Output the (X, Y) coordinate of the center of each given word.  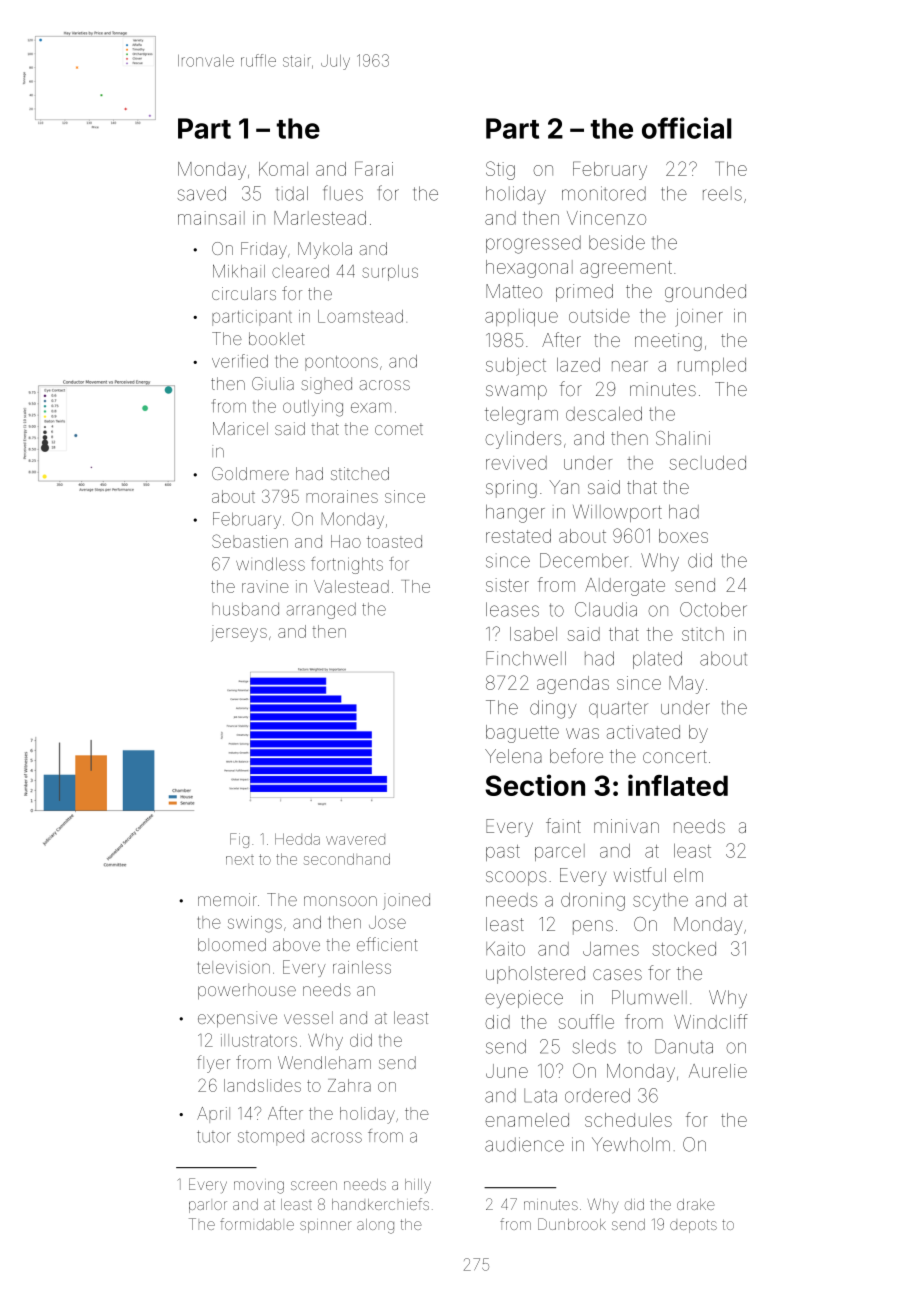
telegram (521, 416)
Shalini (683, 438)
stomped (271, 1137)
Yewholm (631, 1144)
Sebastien (250, 541)
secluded (707, 463)
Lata (540, 1096)
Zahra (349, 1085)
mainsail (211, 218)
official (687, 128)
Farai (374, 168)
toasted (394, 541)
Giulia (273, 383)
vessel (308, 1017)
